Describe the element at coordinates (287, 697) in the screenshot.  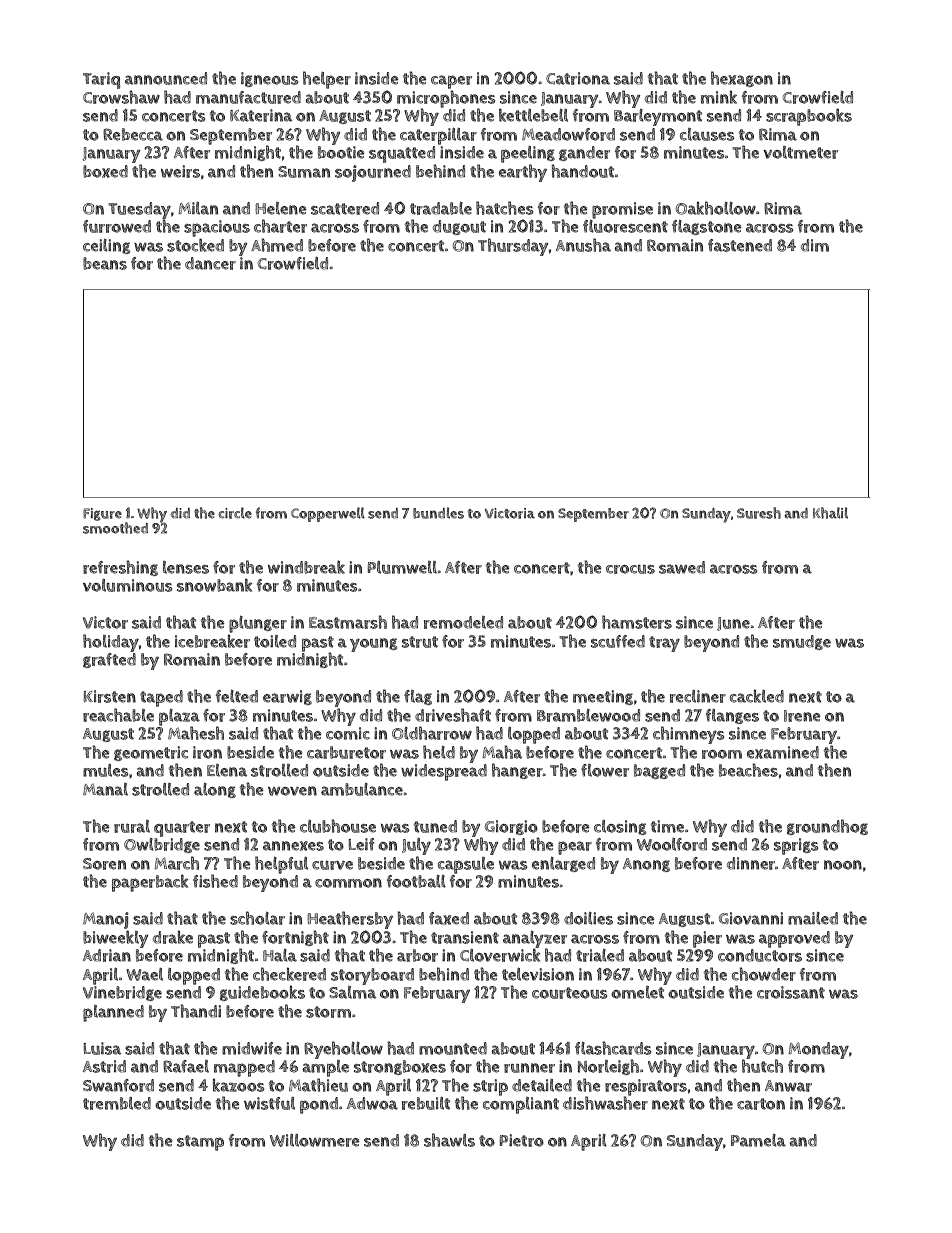
I see `earwig` at that location.
